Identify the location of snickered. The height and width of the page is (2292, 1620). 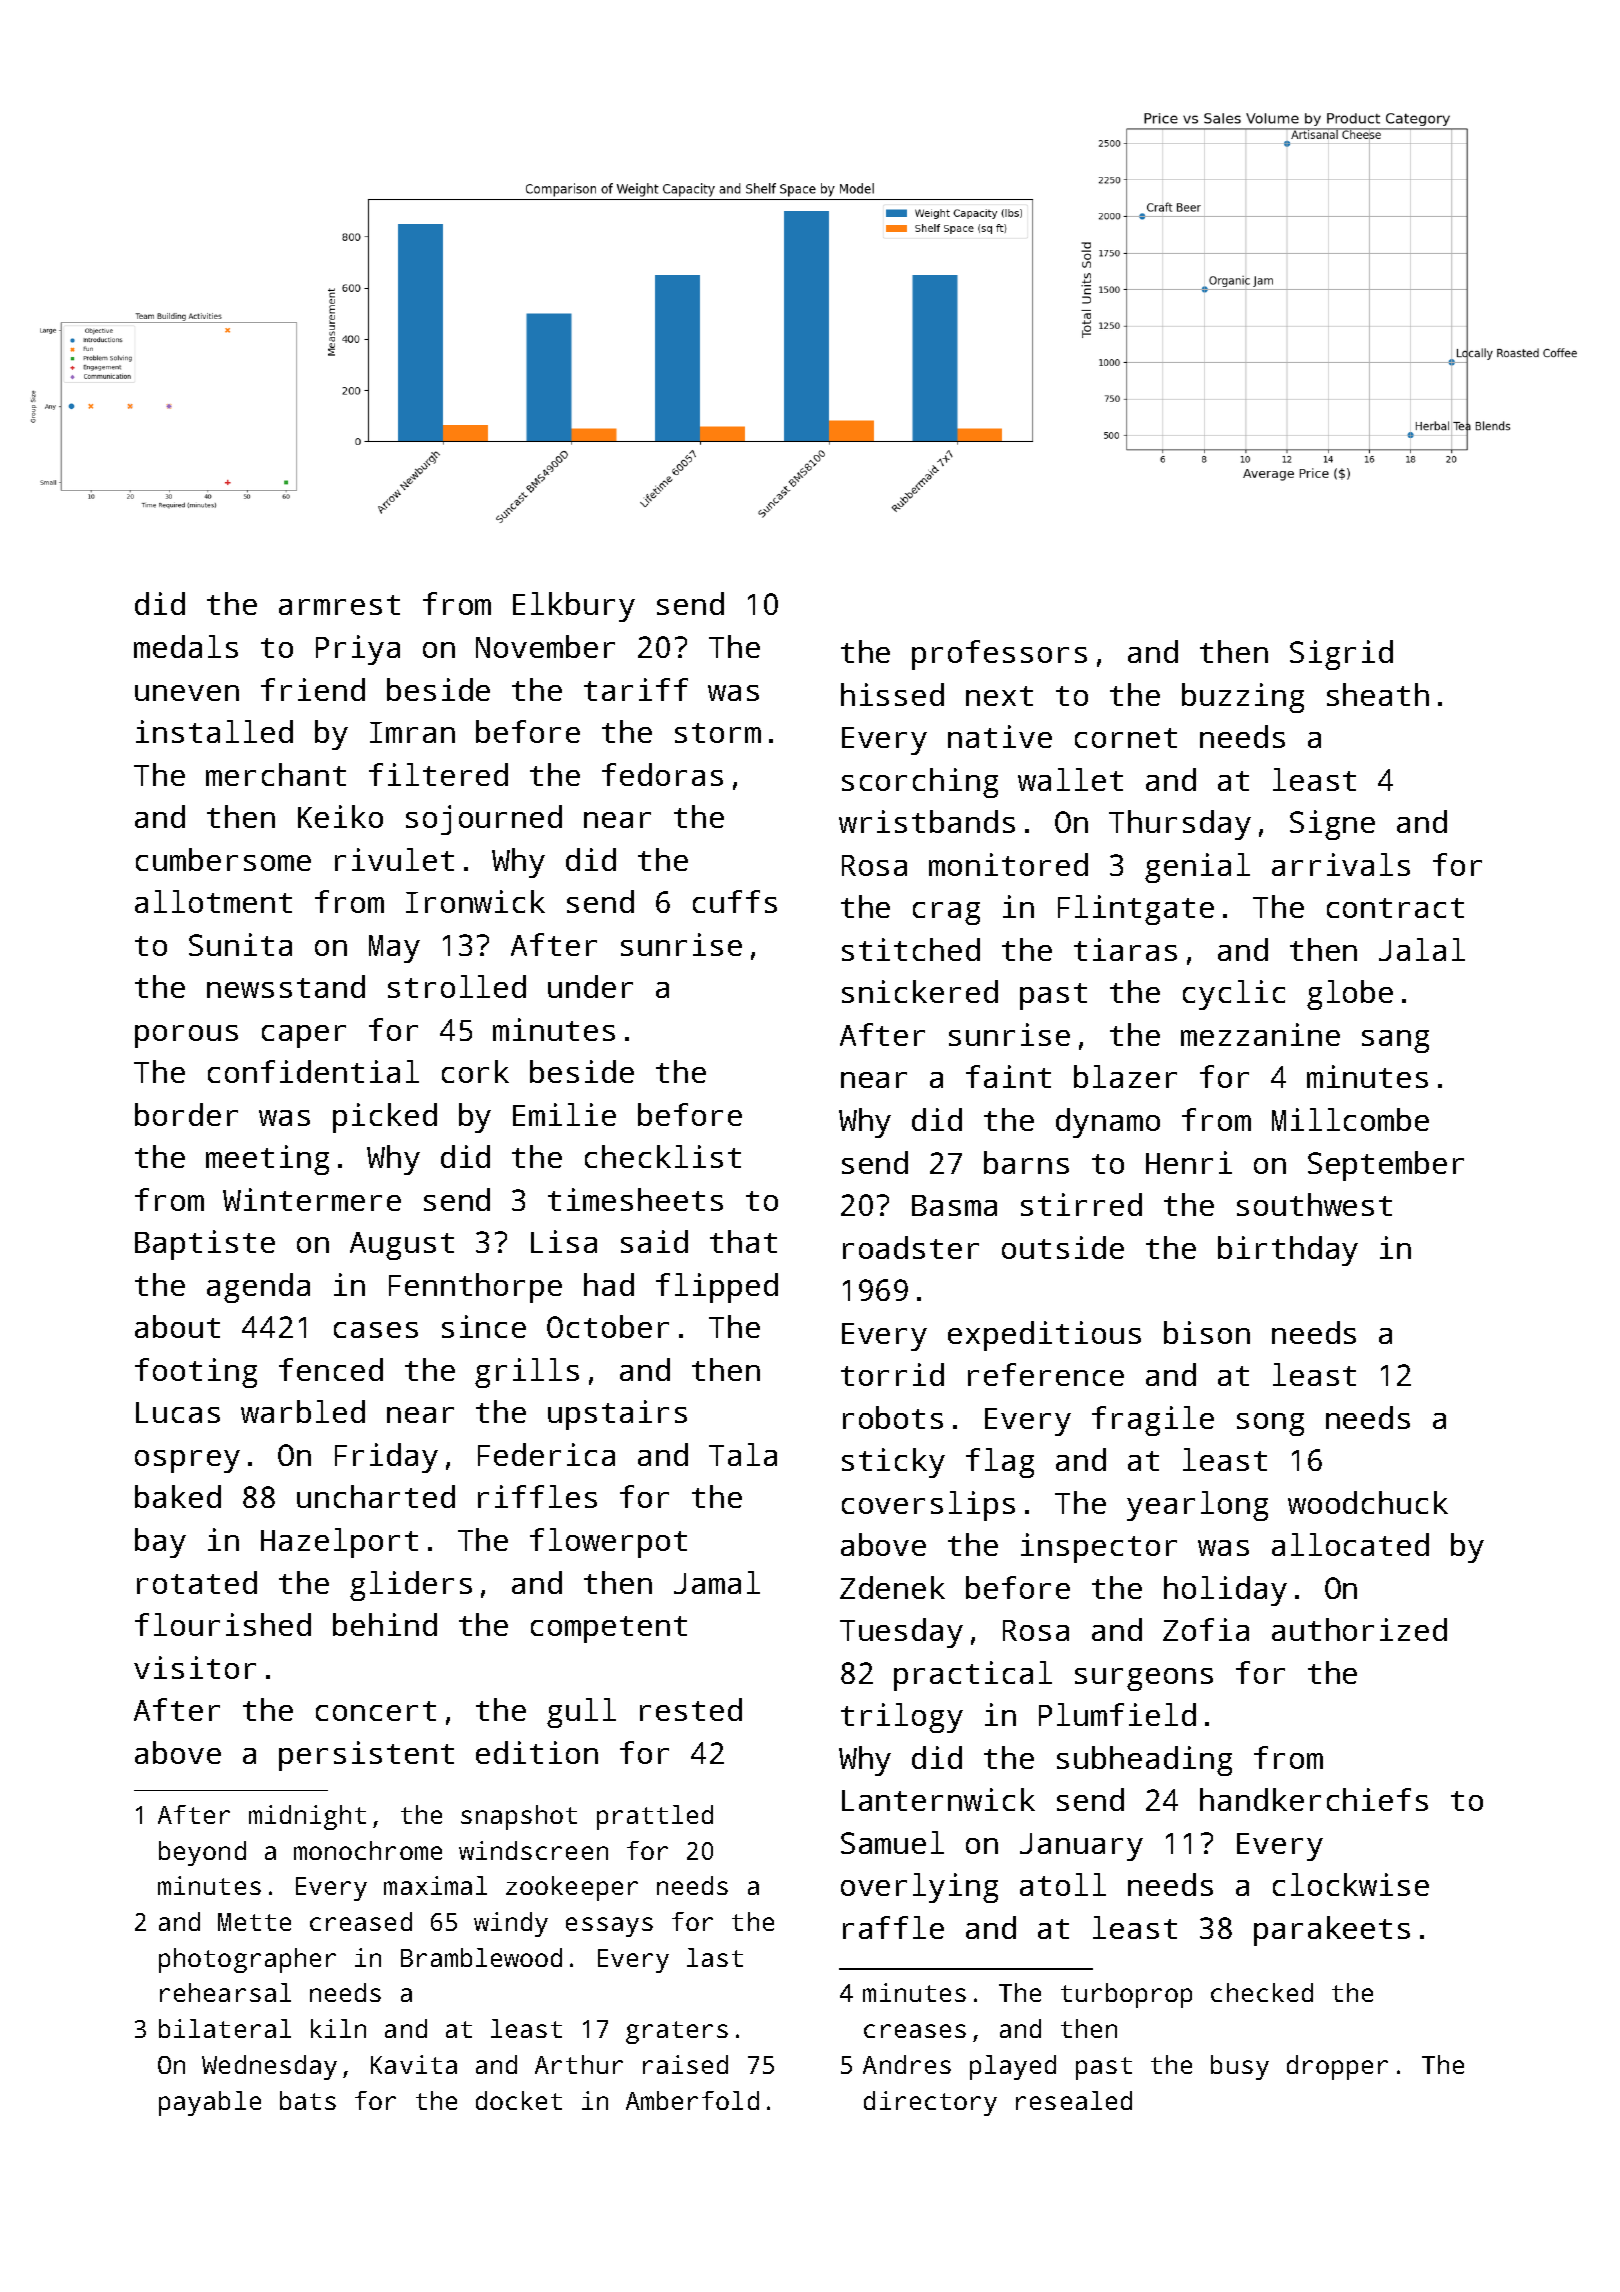
(920, 991).
